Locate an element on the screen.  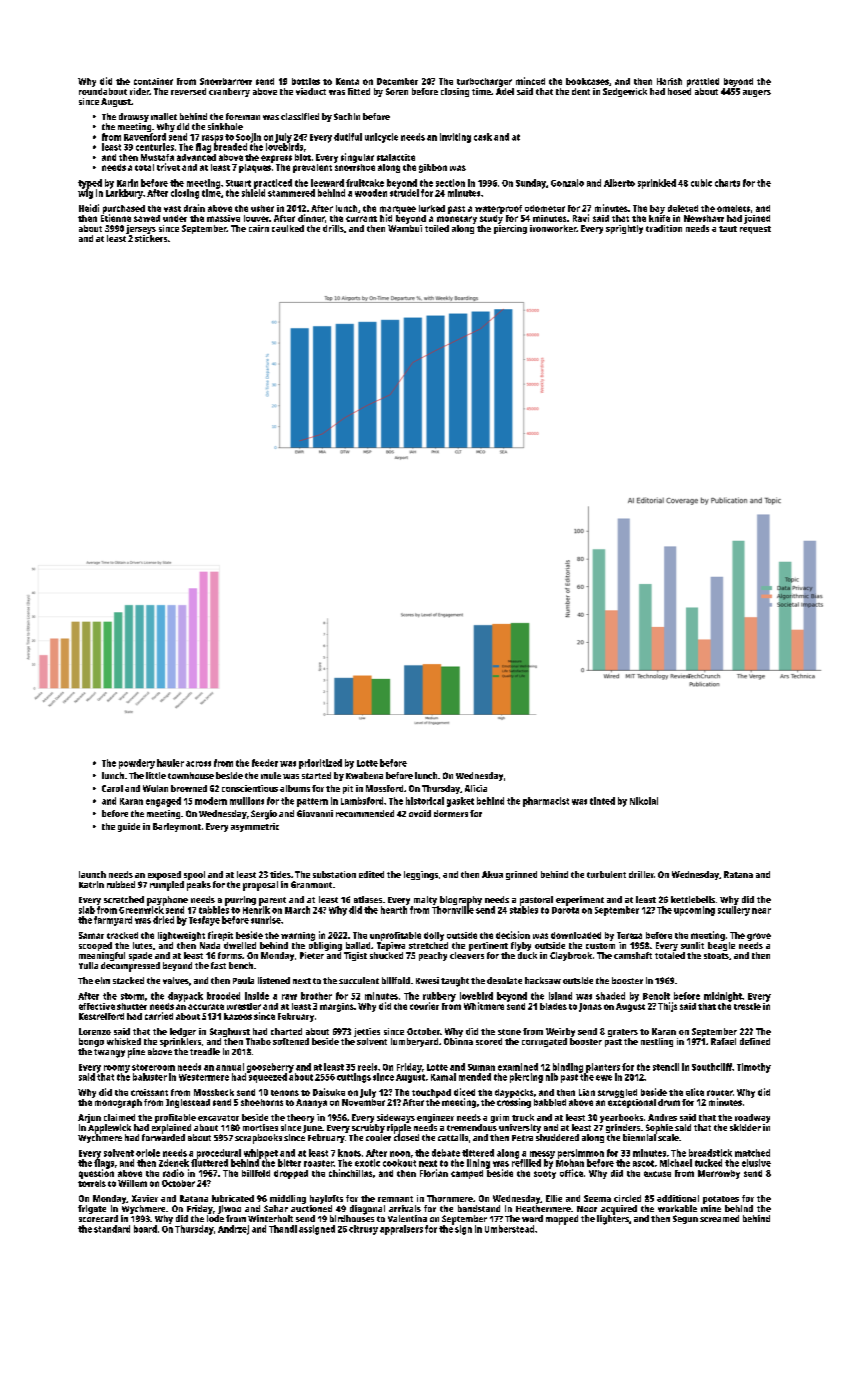
Wambui is located at coordinates (405, 228).
